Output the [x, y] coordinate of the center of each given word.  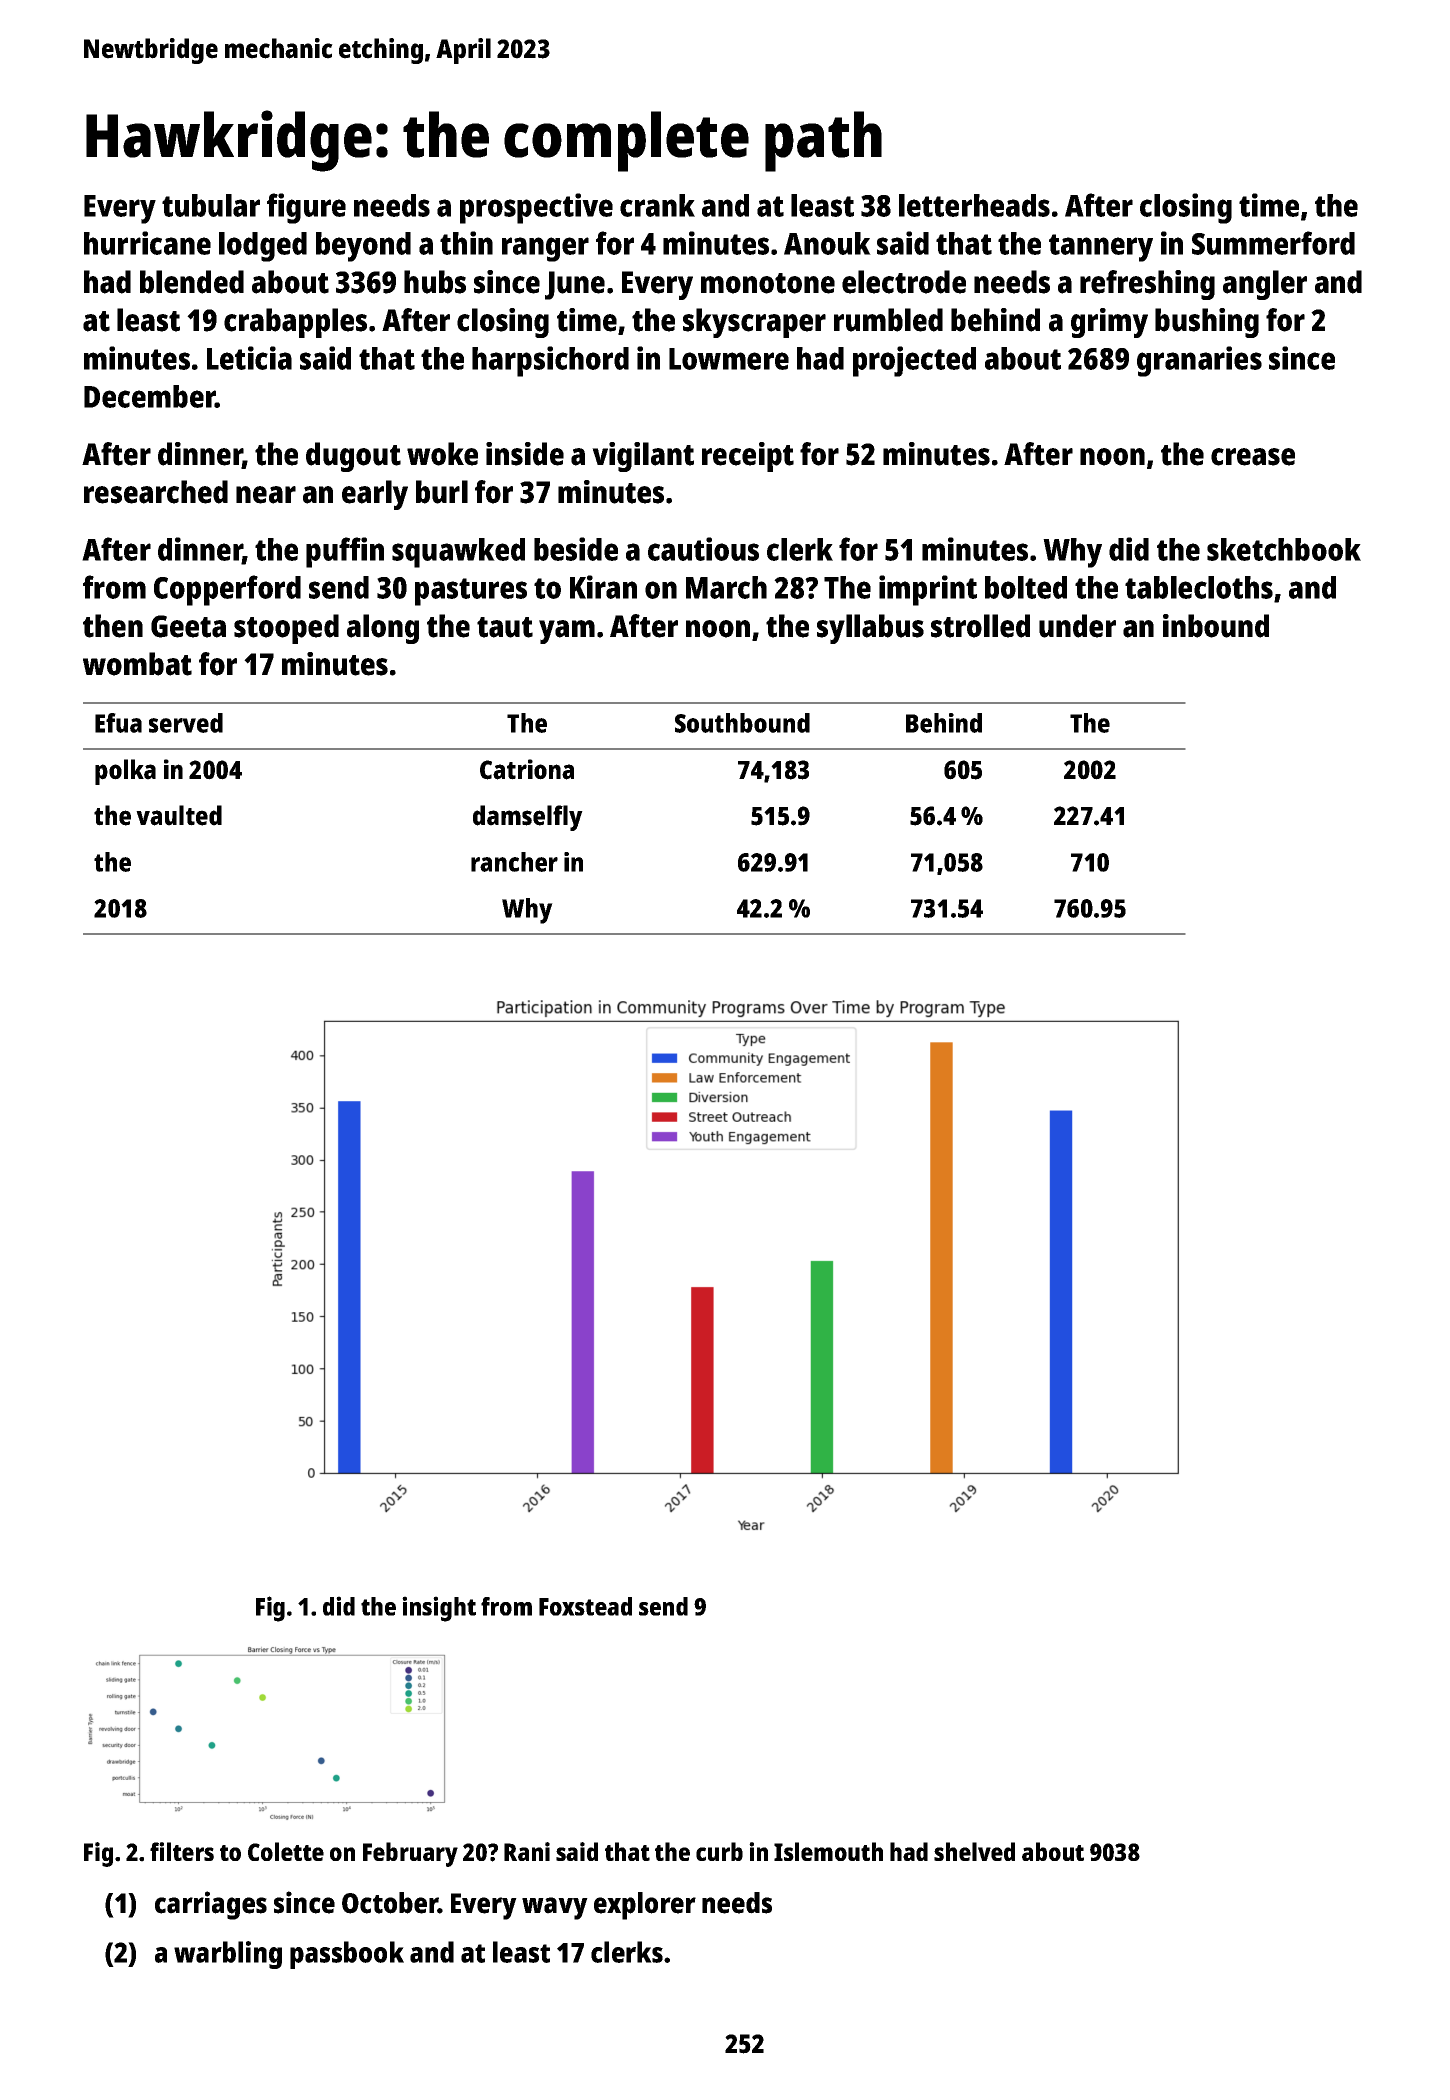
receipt [748, 457]
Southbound [742, 723]
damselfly [528, 818]
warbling [228, 1955]
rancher [514, 862]
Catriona [527, 769]
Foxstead [585, 1606]
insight [439, 1609]
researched [156, 492]
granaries [1199, 361]
